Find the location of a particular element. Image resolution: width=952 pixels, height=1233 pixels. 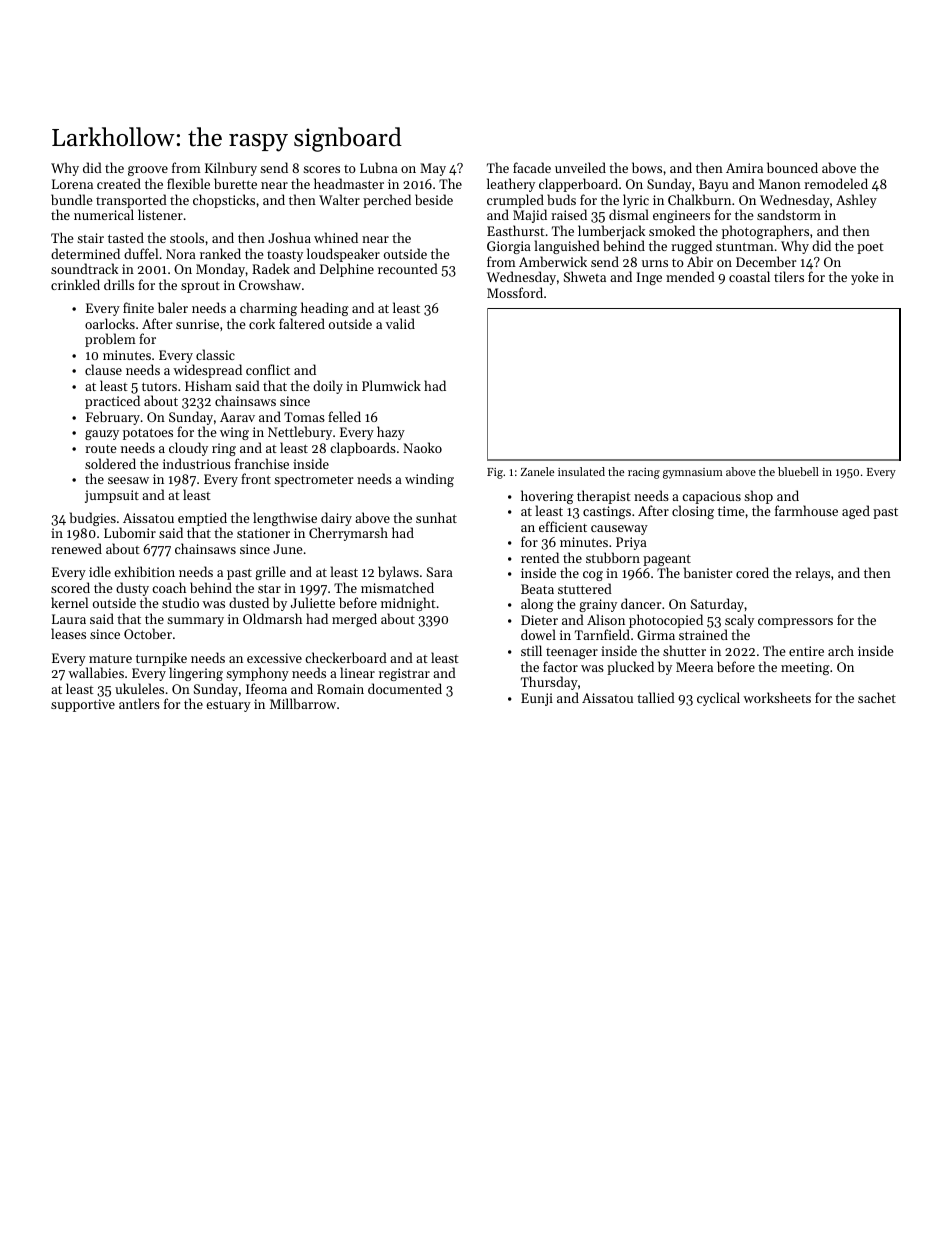

jumpsuit is located at coordinates (112, 496).
